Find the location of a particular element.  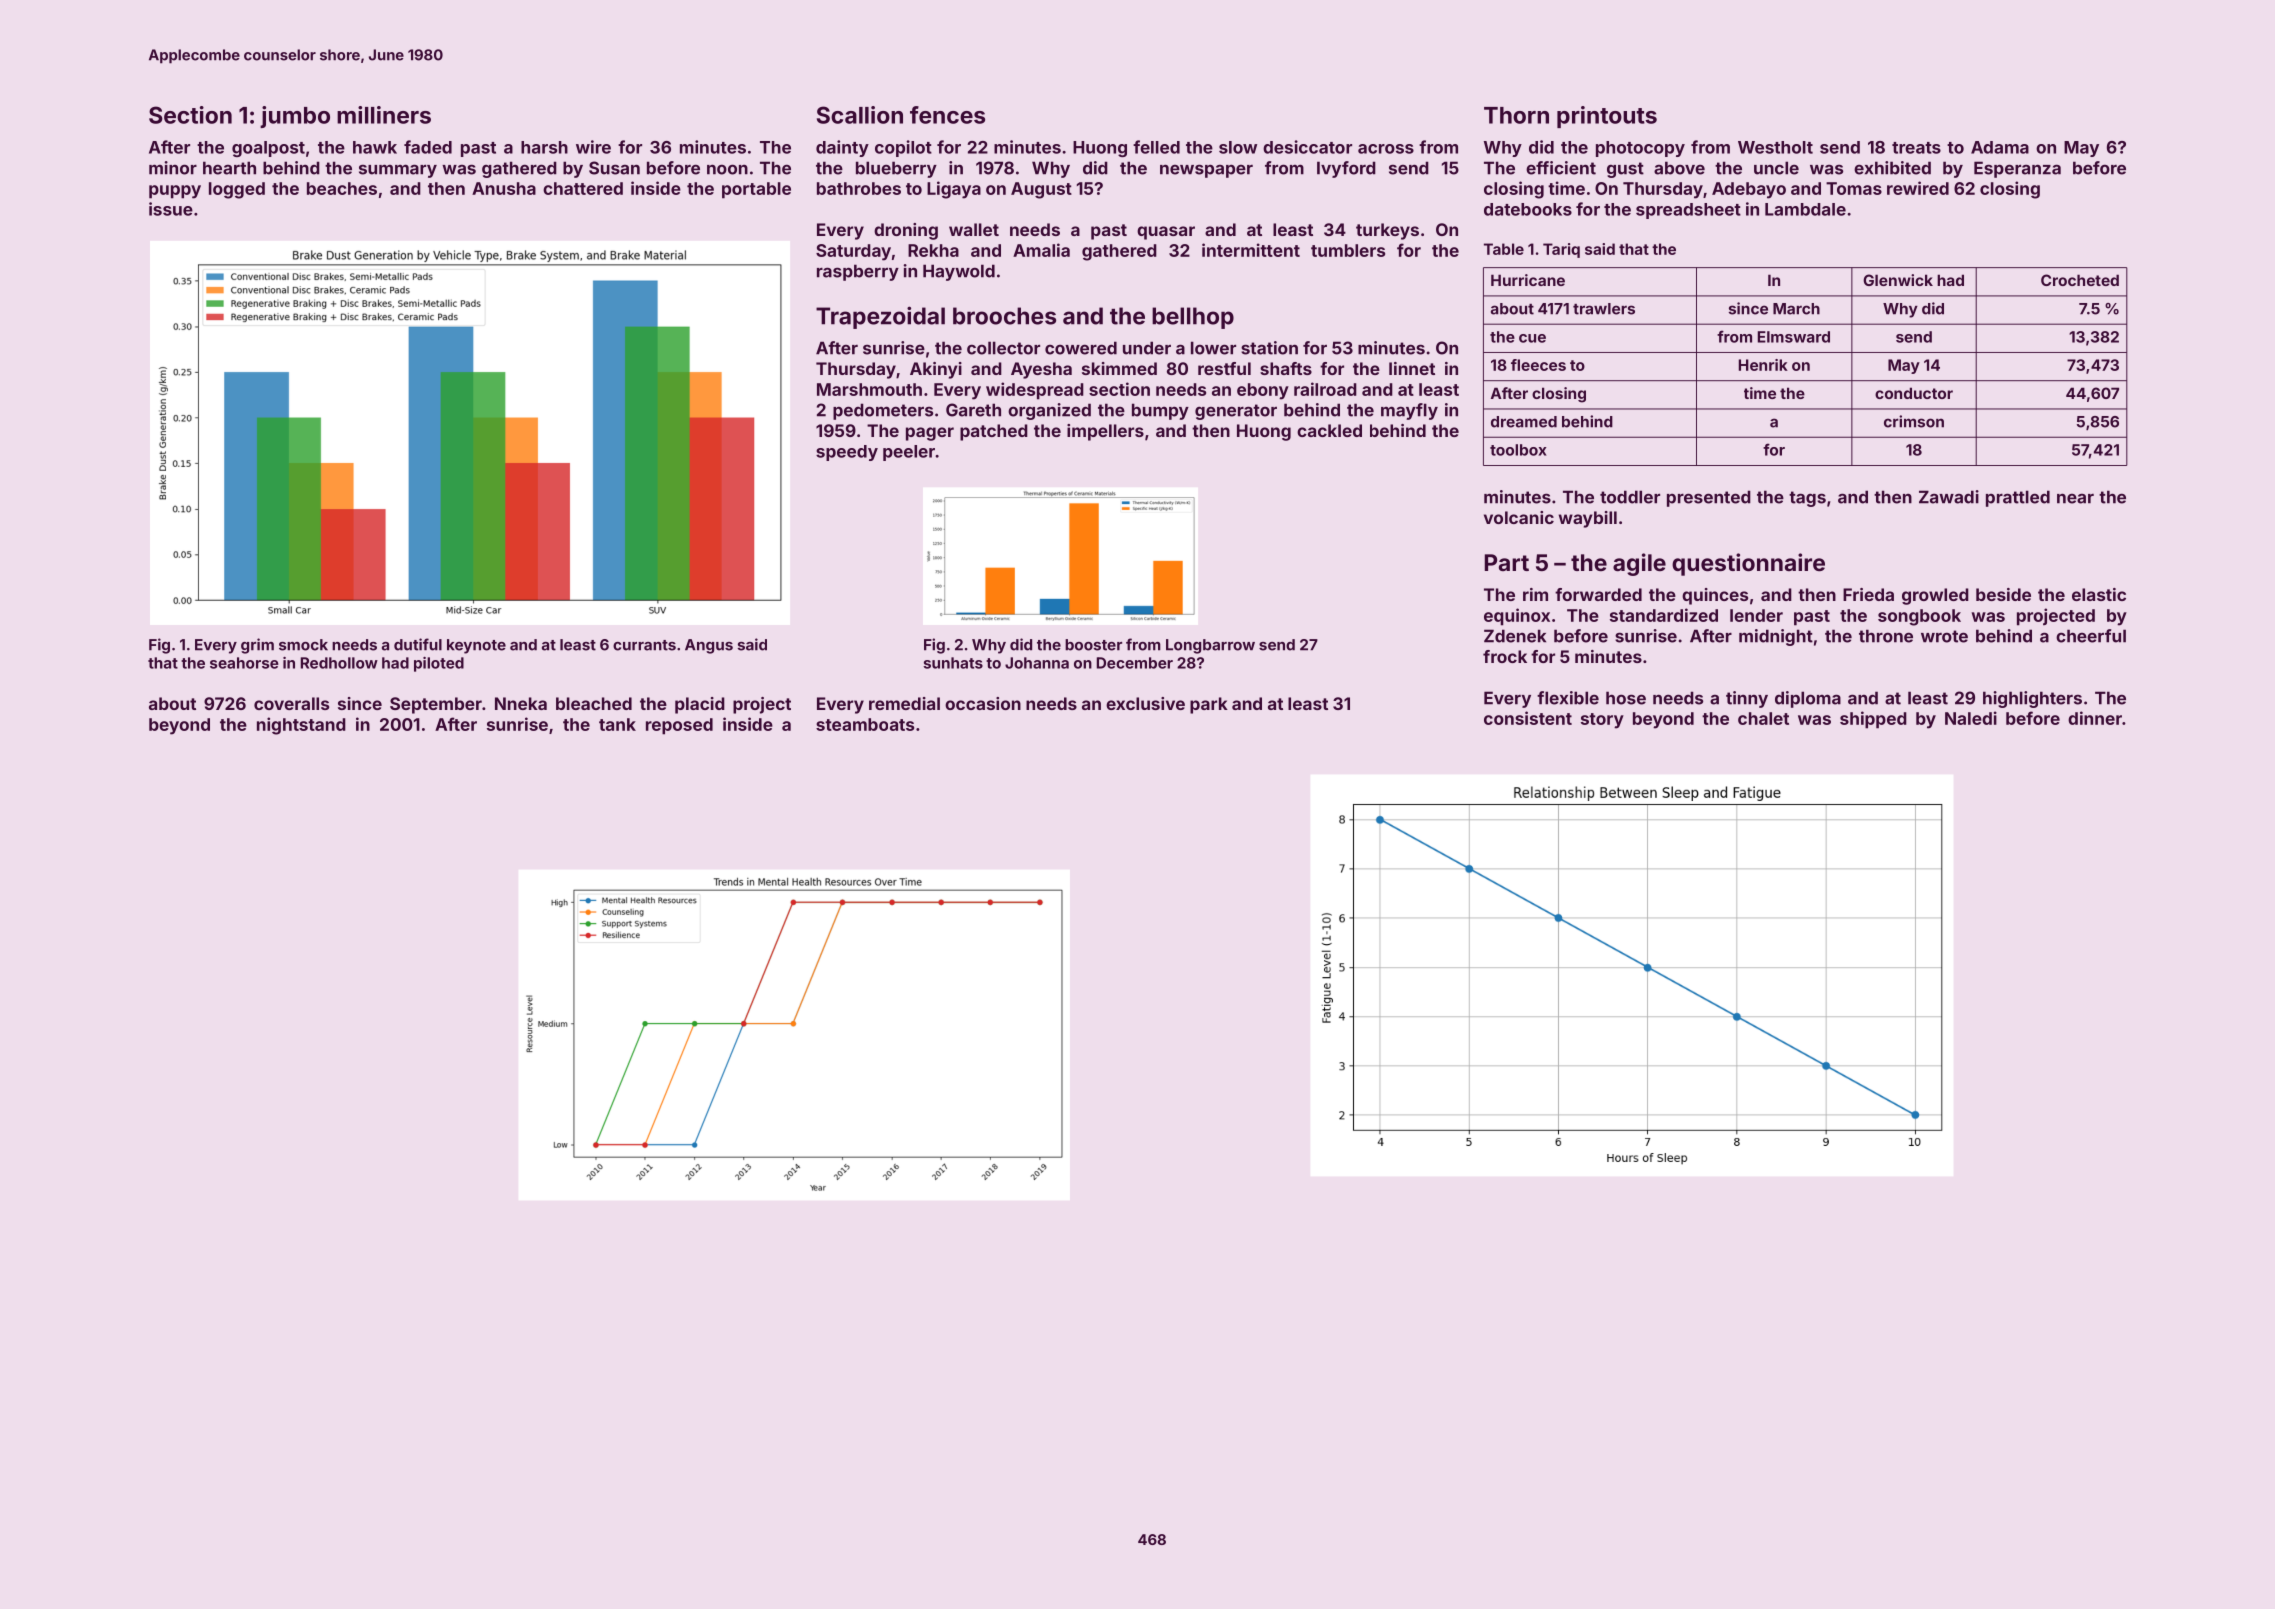

speedy is located at coordinates (847, 453).
